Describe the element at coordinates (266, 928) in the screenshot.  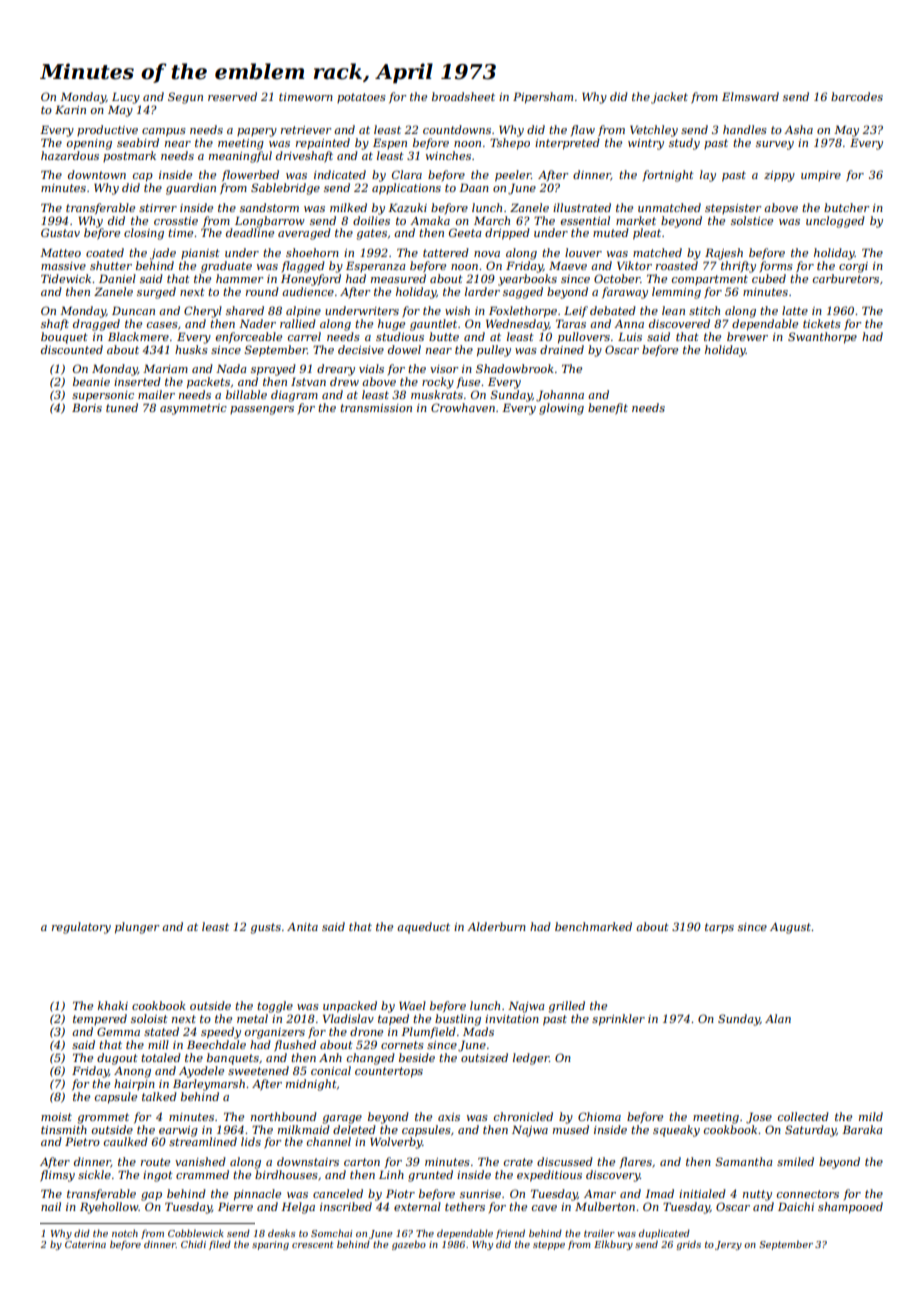
I see `gusts` at that location.
